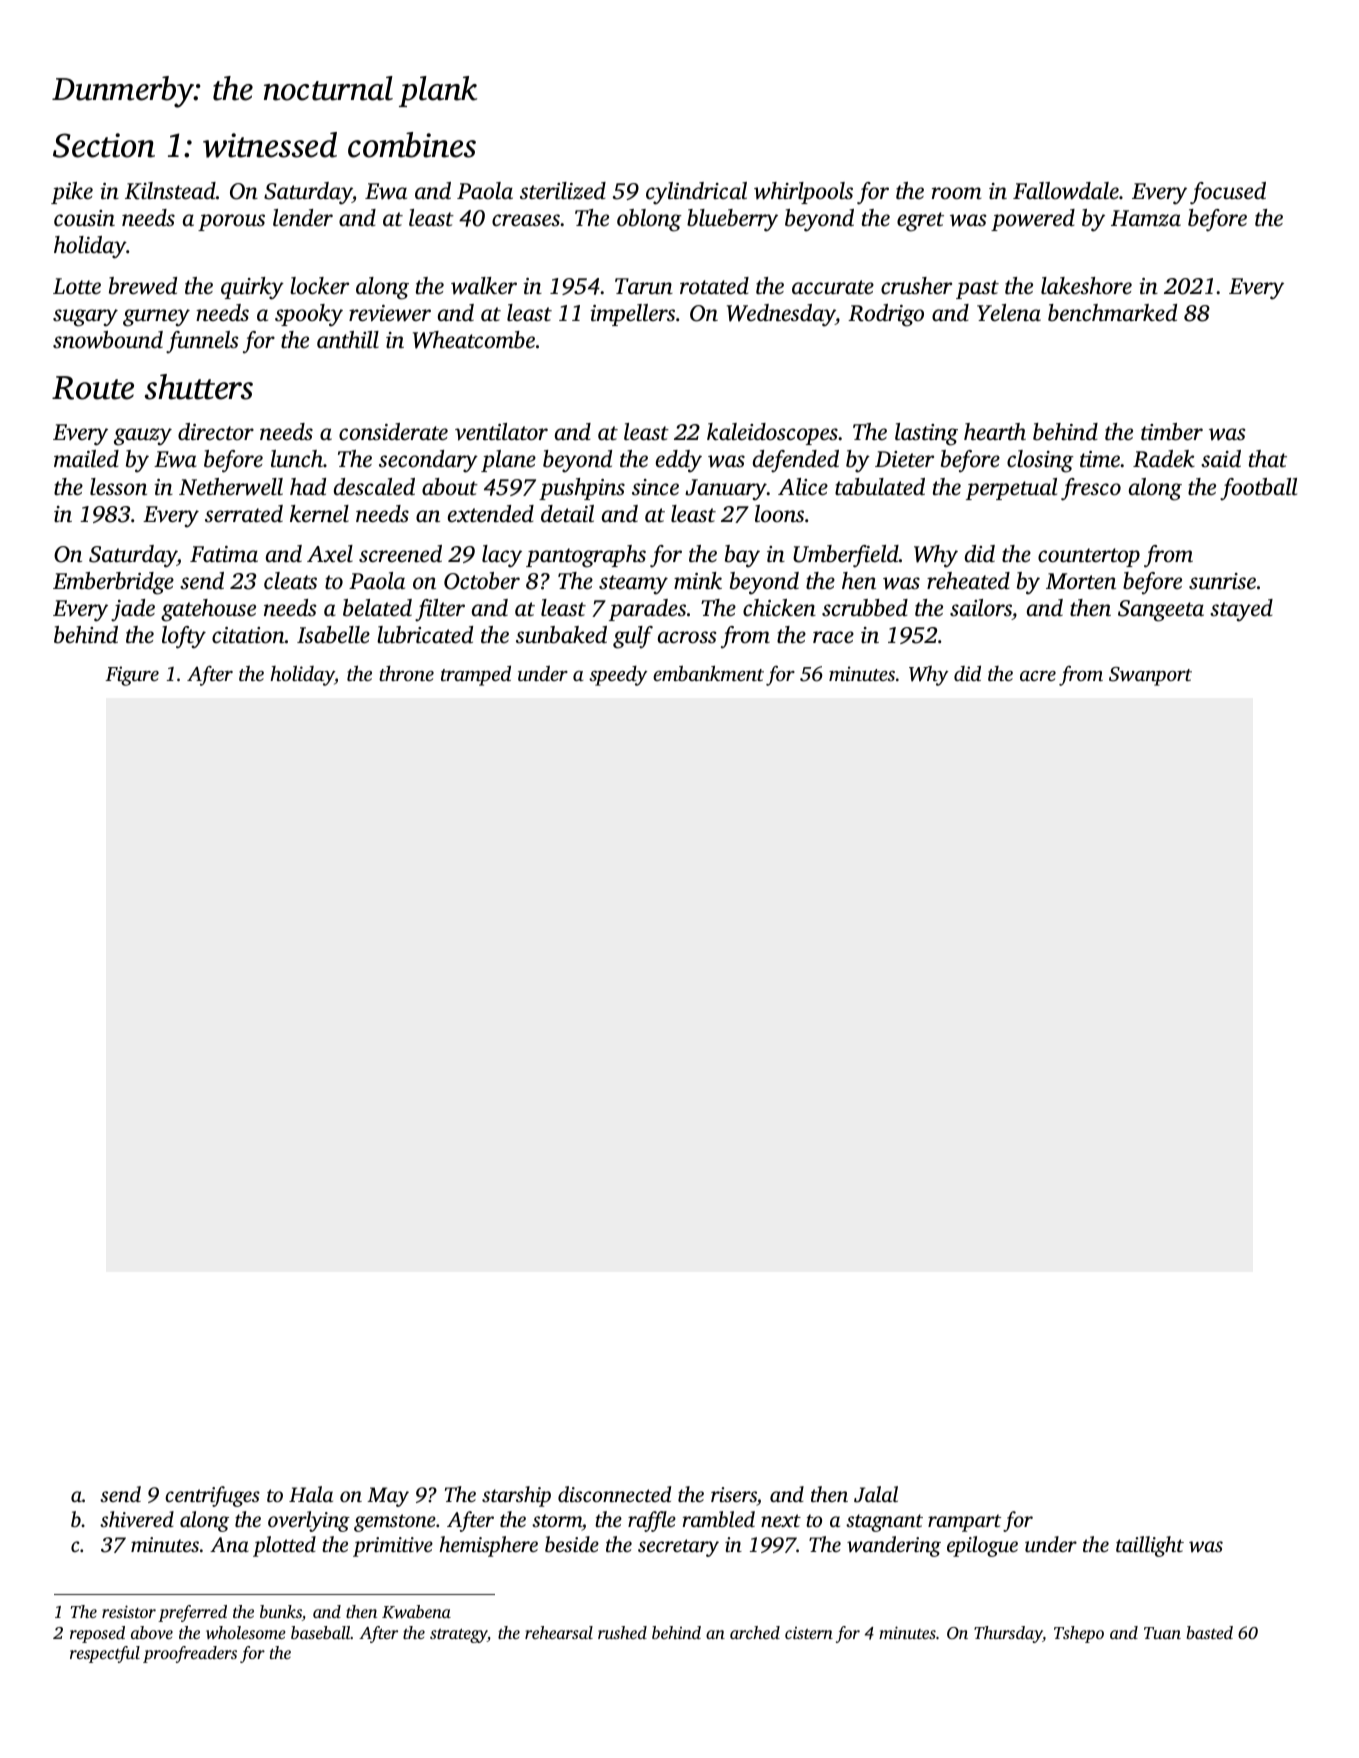 The height and width of the screenshot is (1758, 1359). I want to click on rampart, so click(964, 1523).
